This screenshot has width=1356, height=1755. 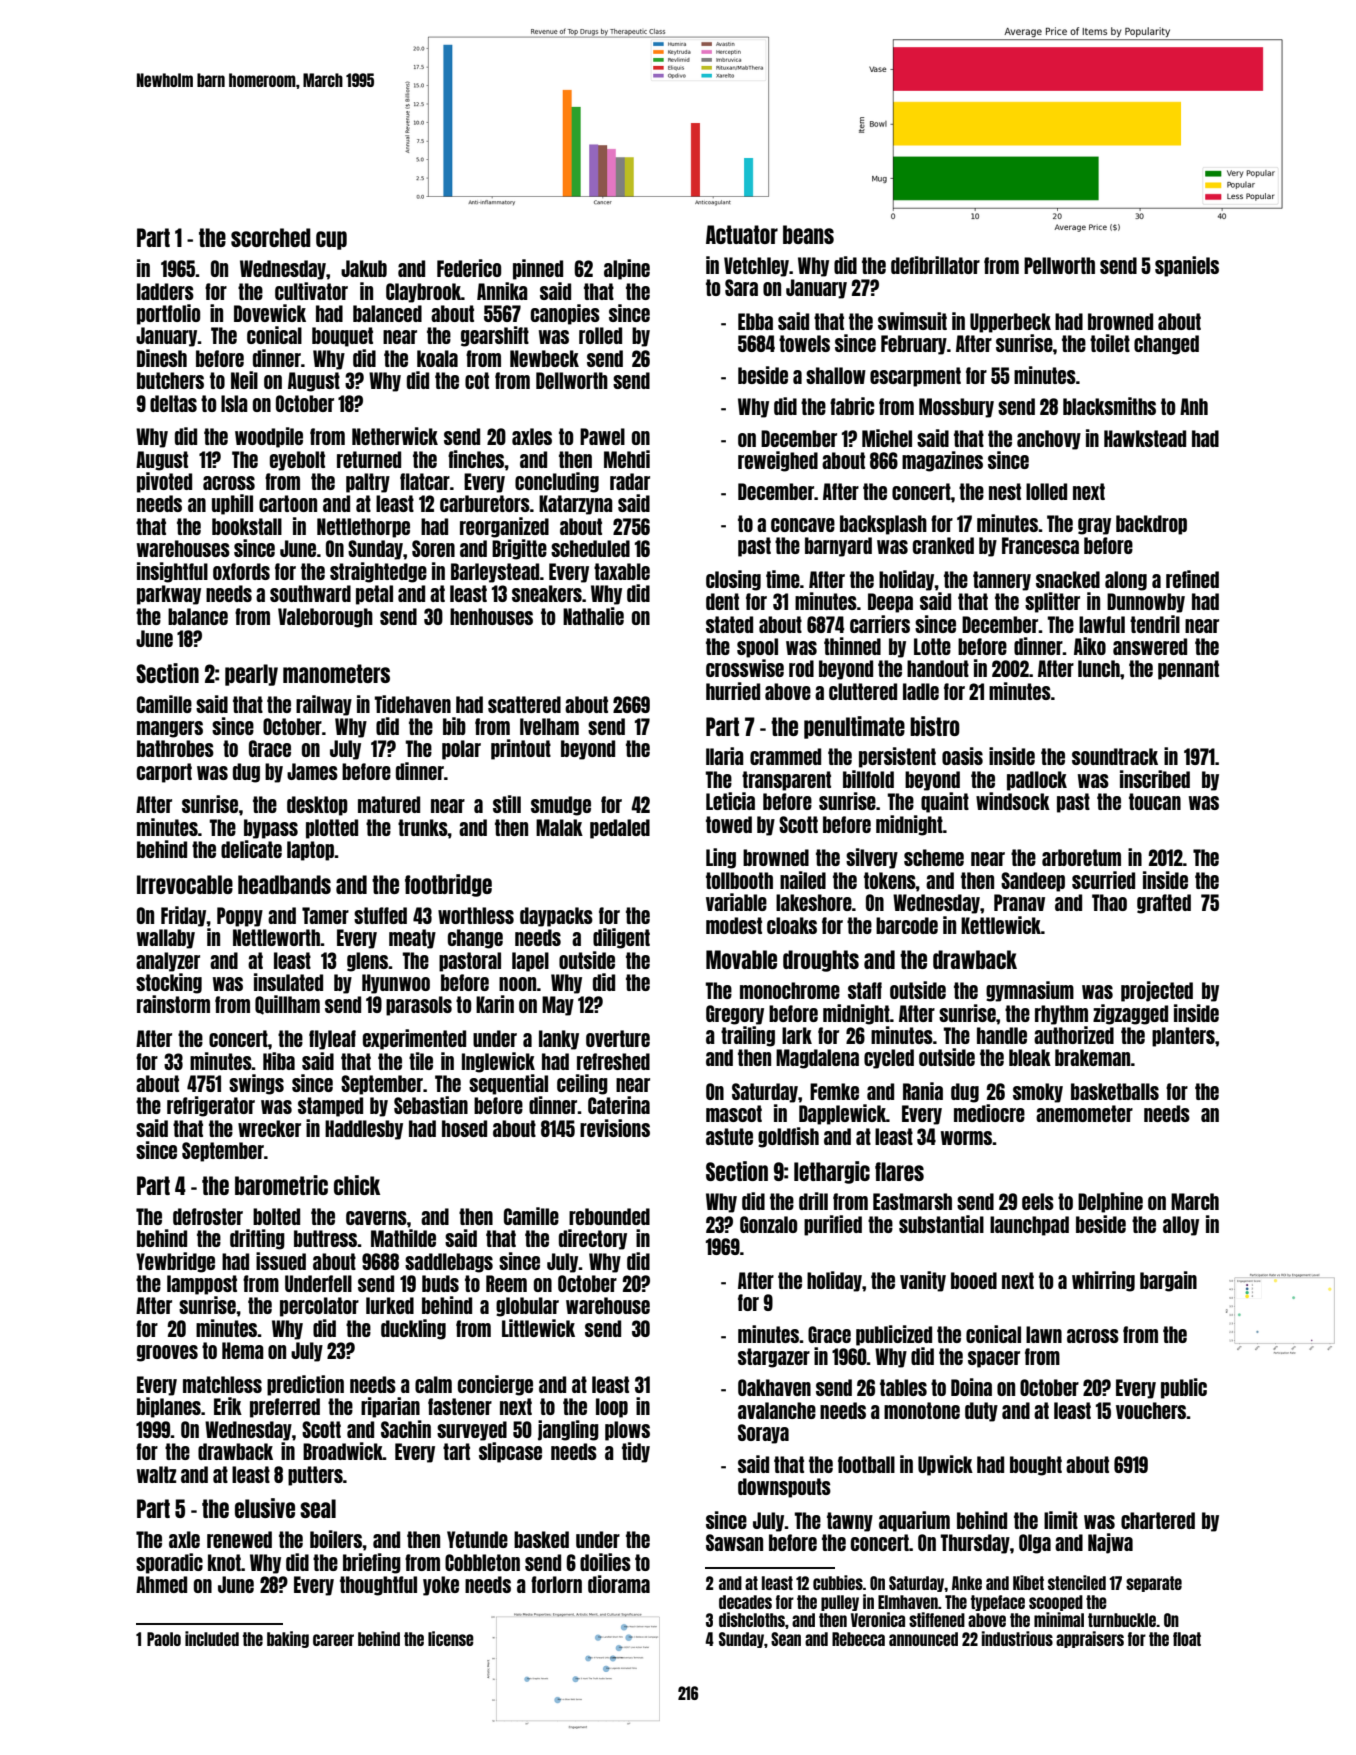 I want to click on Federico, so click(x=469, y=268).
